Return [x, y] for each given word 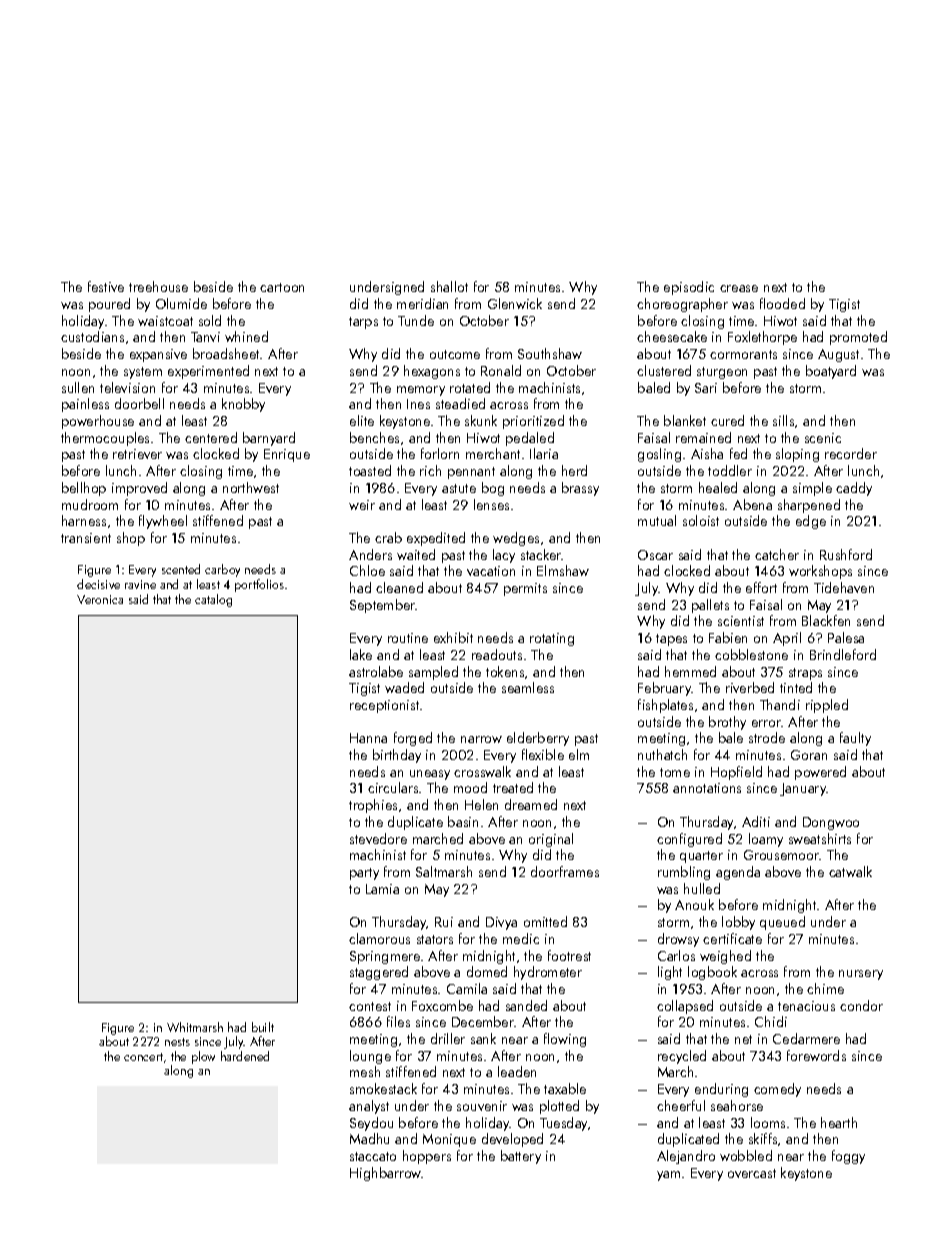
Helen [481, 804]
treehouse [158, 286]
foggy [848, 1157]
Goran [809, 755]
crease [739, 288]
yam [668, 1176]
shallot [449, 286]
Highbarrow [386, 1174]
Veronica [100, 599]
